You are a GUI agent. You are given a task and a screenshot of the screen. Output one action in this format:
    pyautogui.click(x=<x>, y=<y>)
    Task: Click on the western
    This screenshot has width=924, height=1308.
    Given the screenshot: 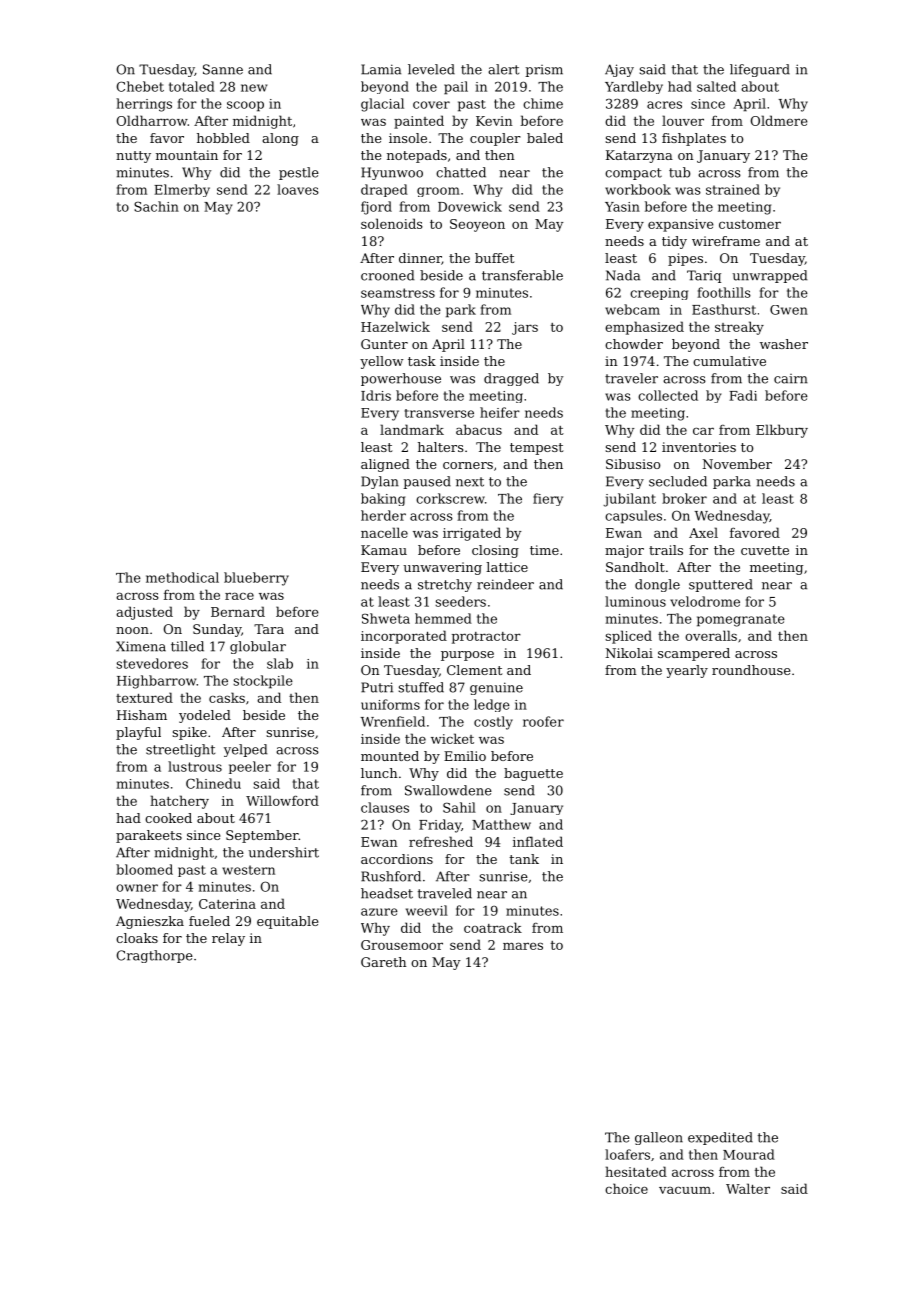 What is the action you would take?
    pyautogui.click(x=248, y=870)
